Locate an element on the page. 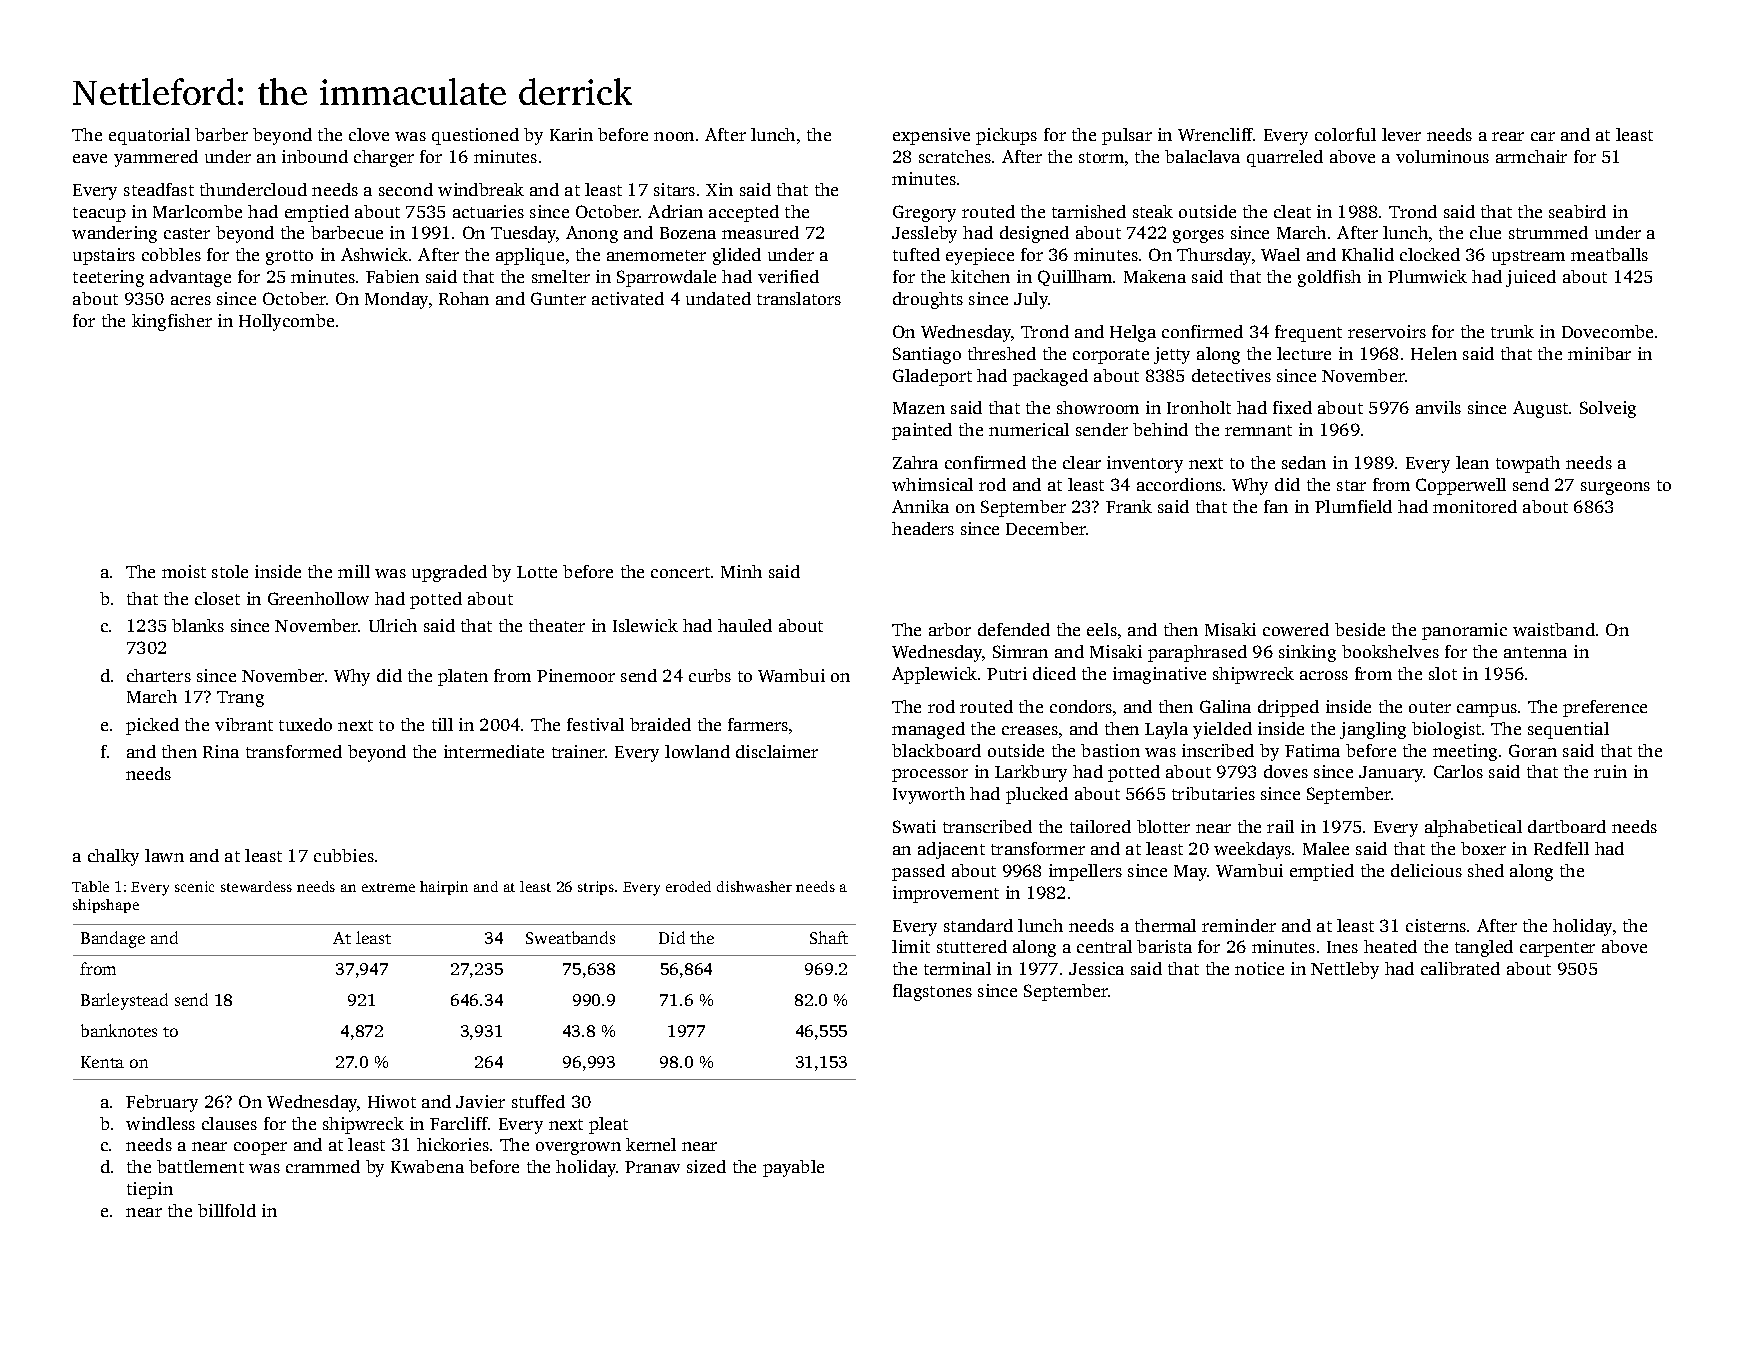  seabird is located at coordinates (1577, 211).
